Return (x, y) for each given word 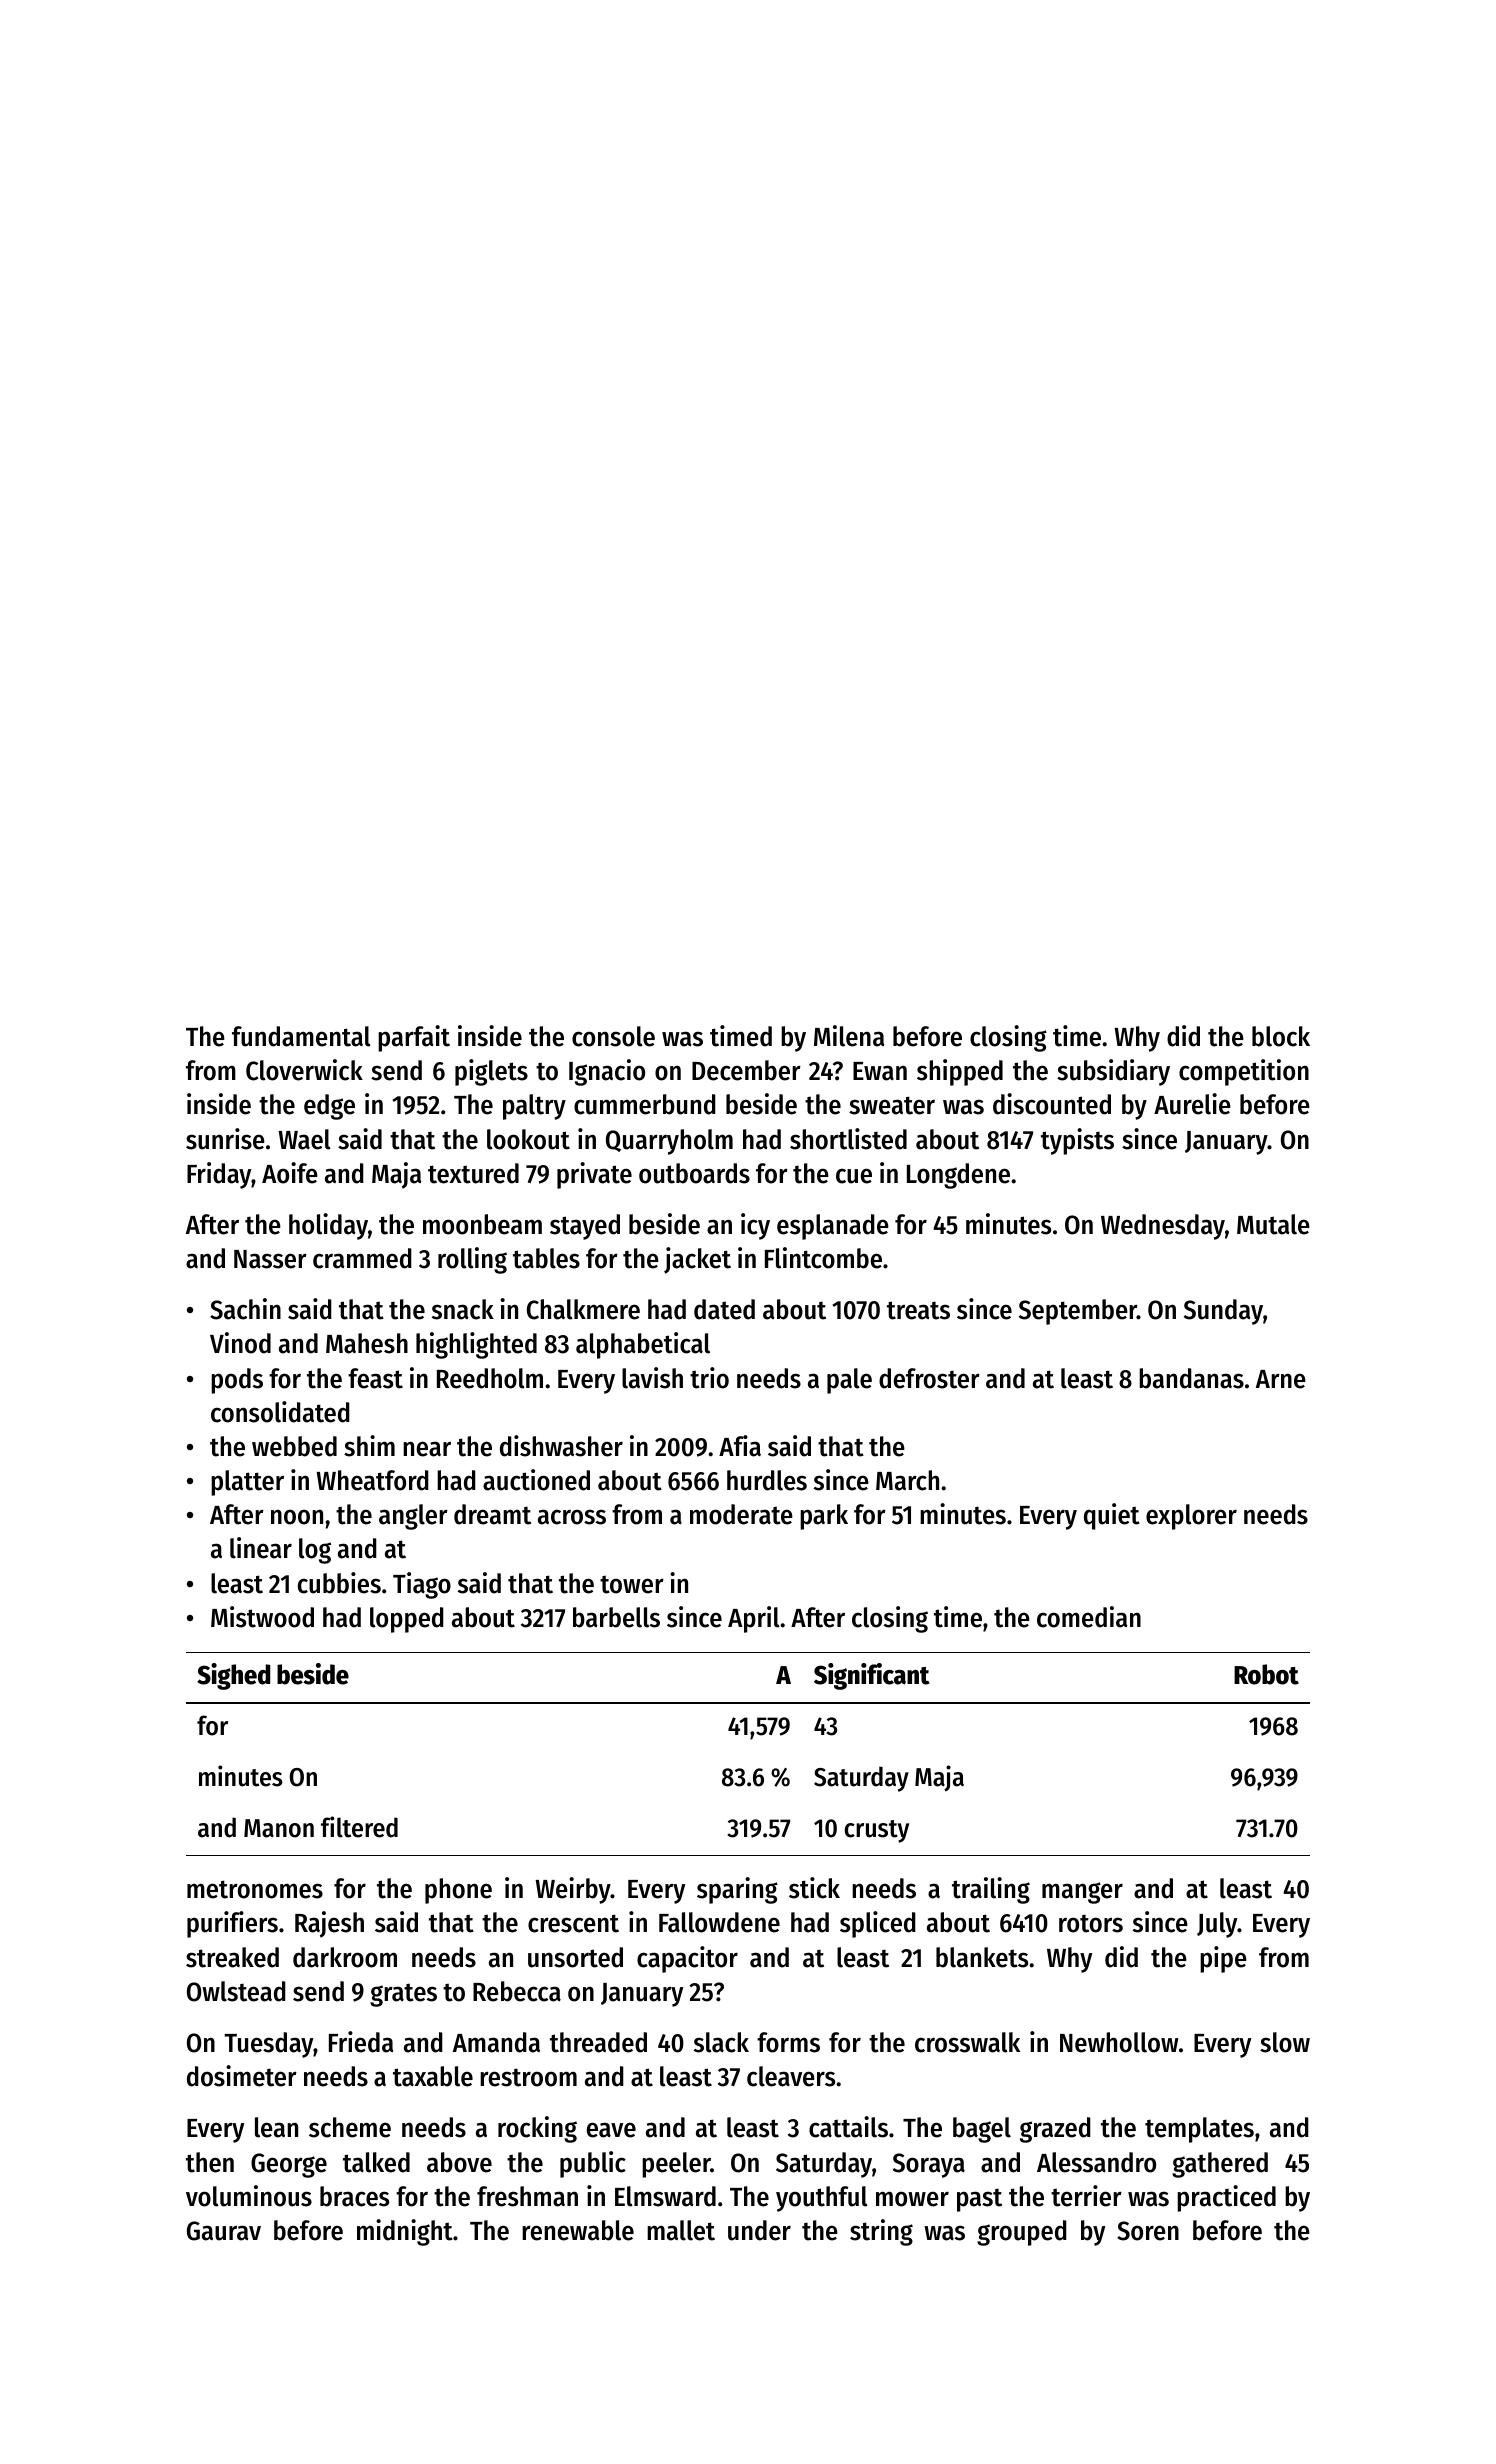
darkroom (345, 1957)
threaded (598, 2042)
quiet (1112, 1516)
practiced (1226, 2198)
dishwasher (561, 1446)
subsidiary (1113, 1072)
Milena (849, 1036)
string (881, 2232)
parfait (414, 1038)
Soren (1148, 2231)
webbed (294, 1446)
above (459, 2162)
